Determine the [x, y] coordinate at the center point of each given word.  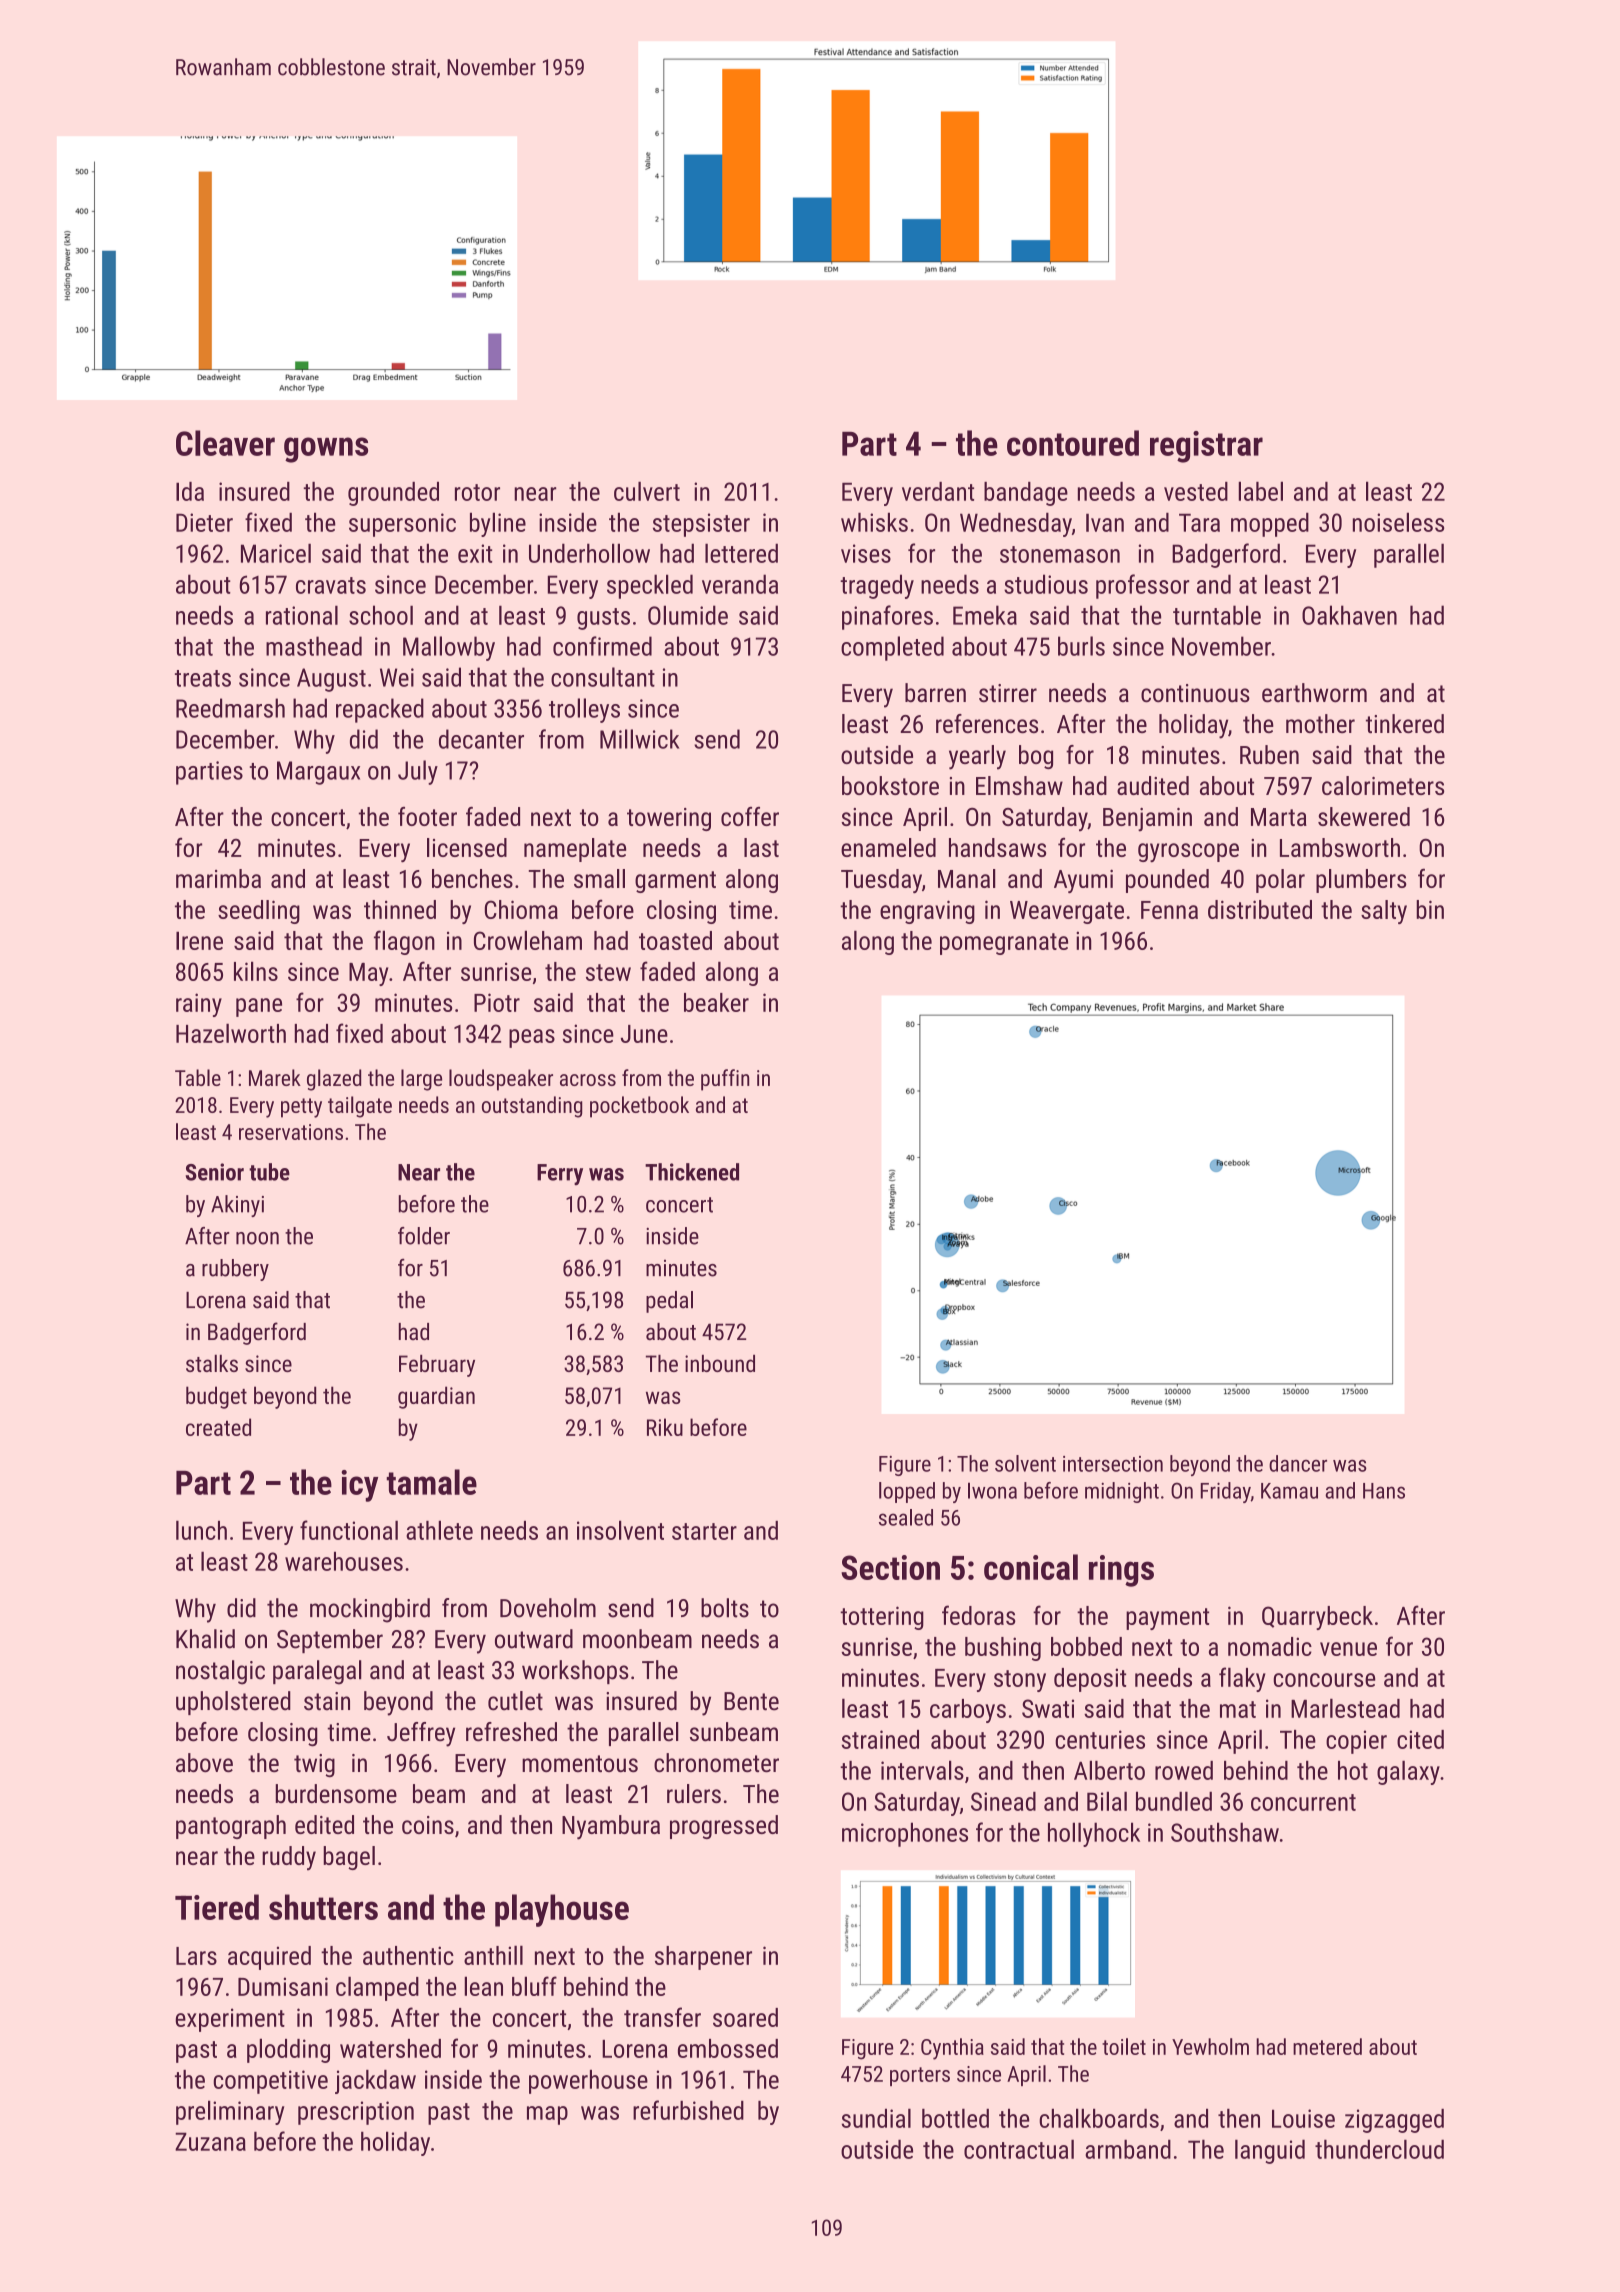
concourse [1324, 1680]
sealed [906, 1517]
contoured [1073, 443]
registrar [1206, 447]
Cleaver [225, 443]
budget [216, 1397]
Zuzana [210, 2141]
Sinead [1003, 1801]
